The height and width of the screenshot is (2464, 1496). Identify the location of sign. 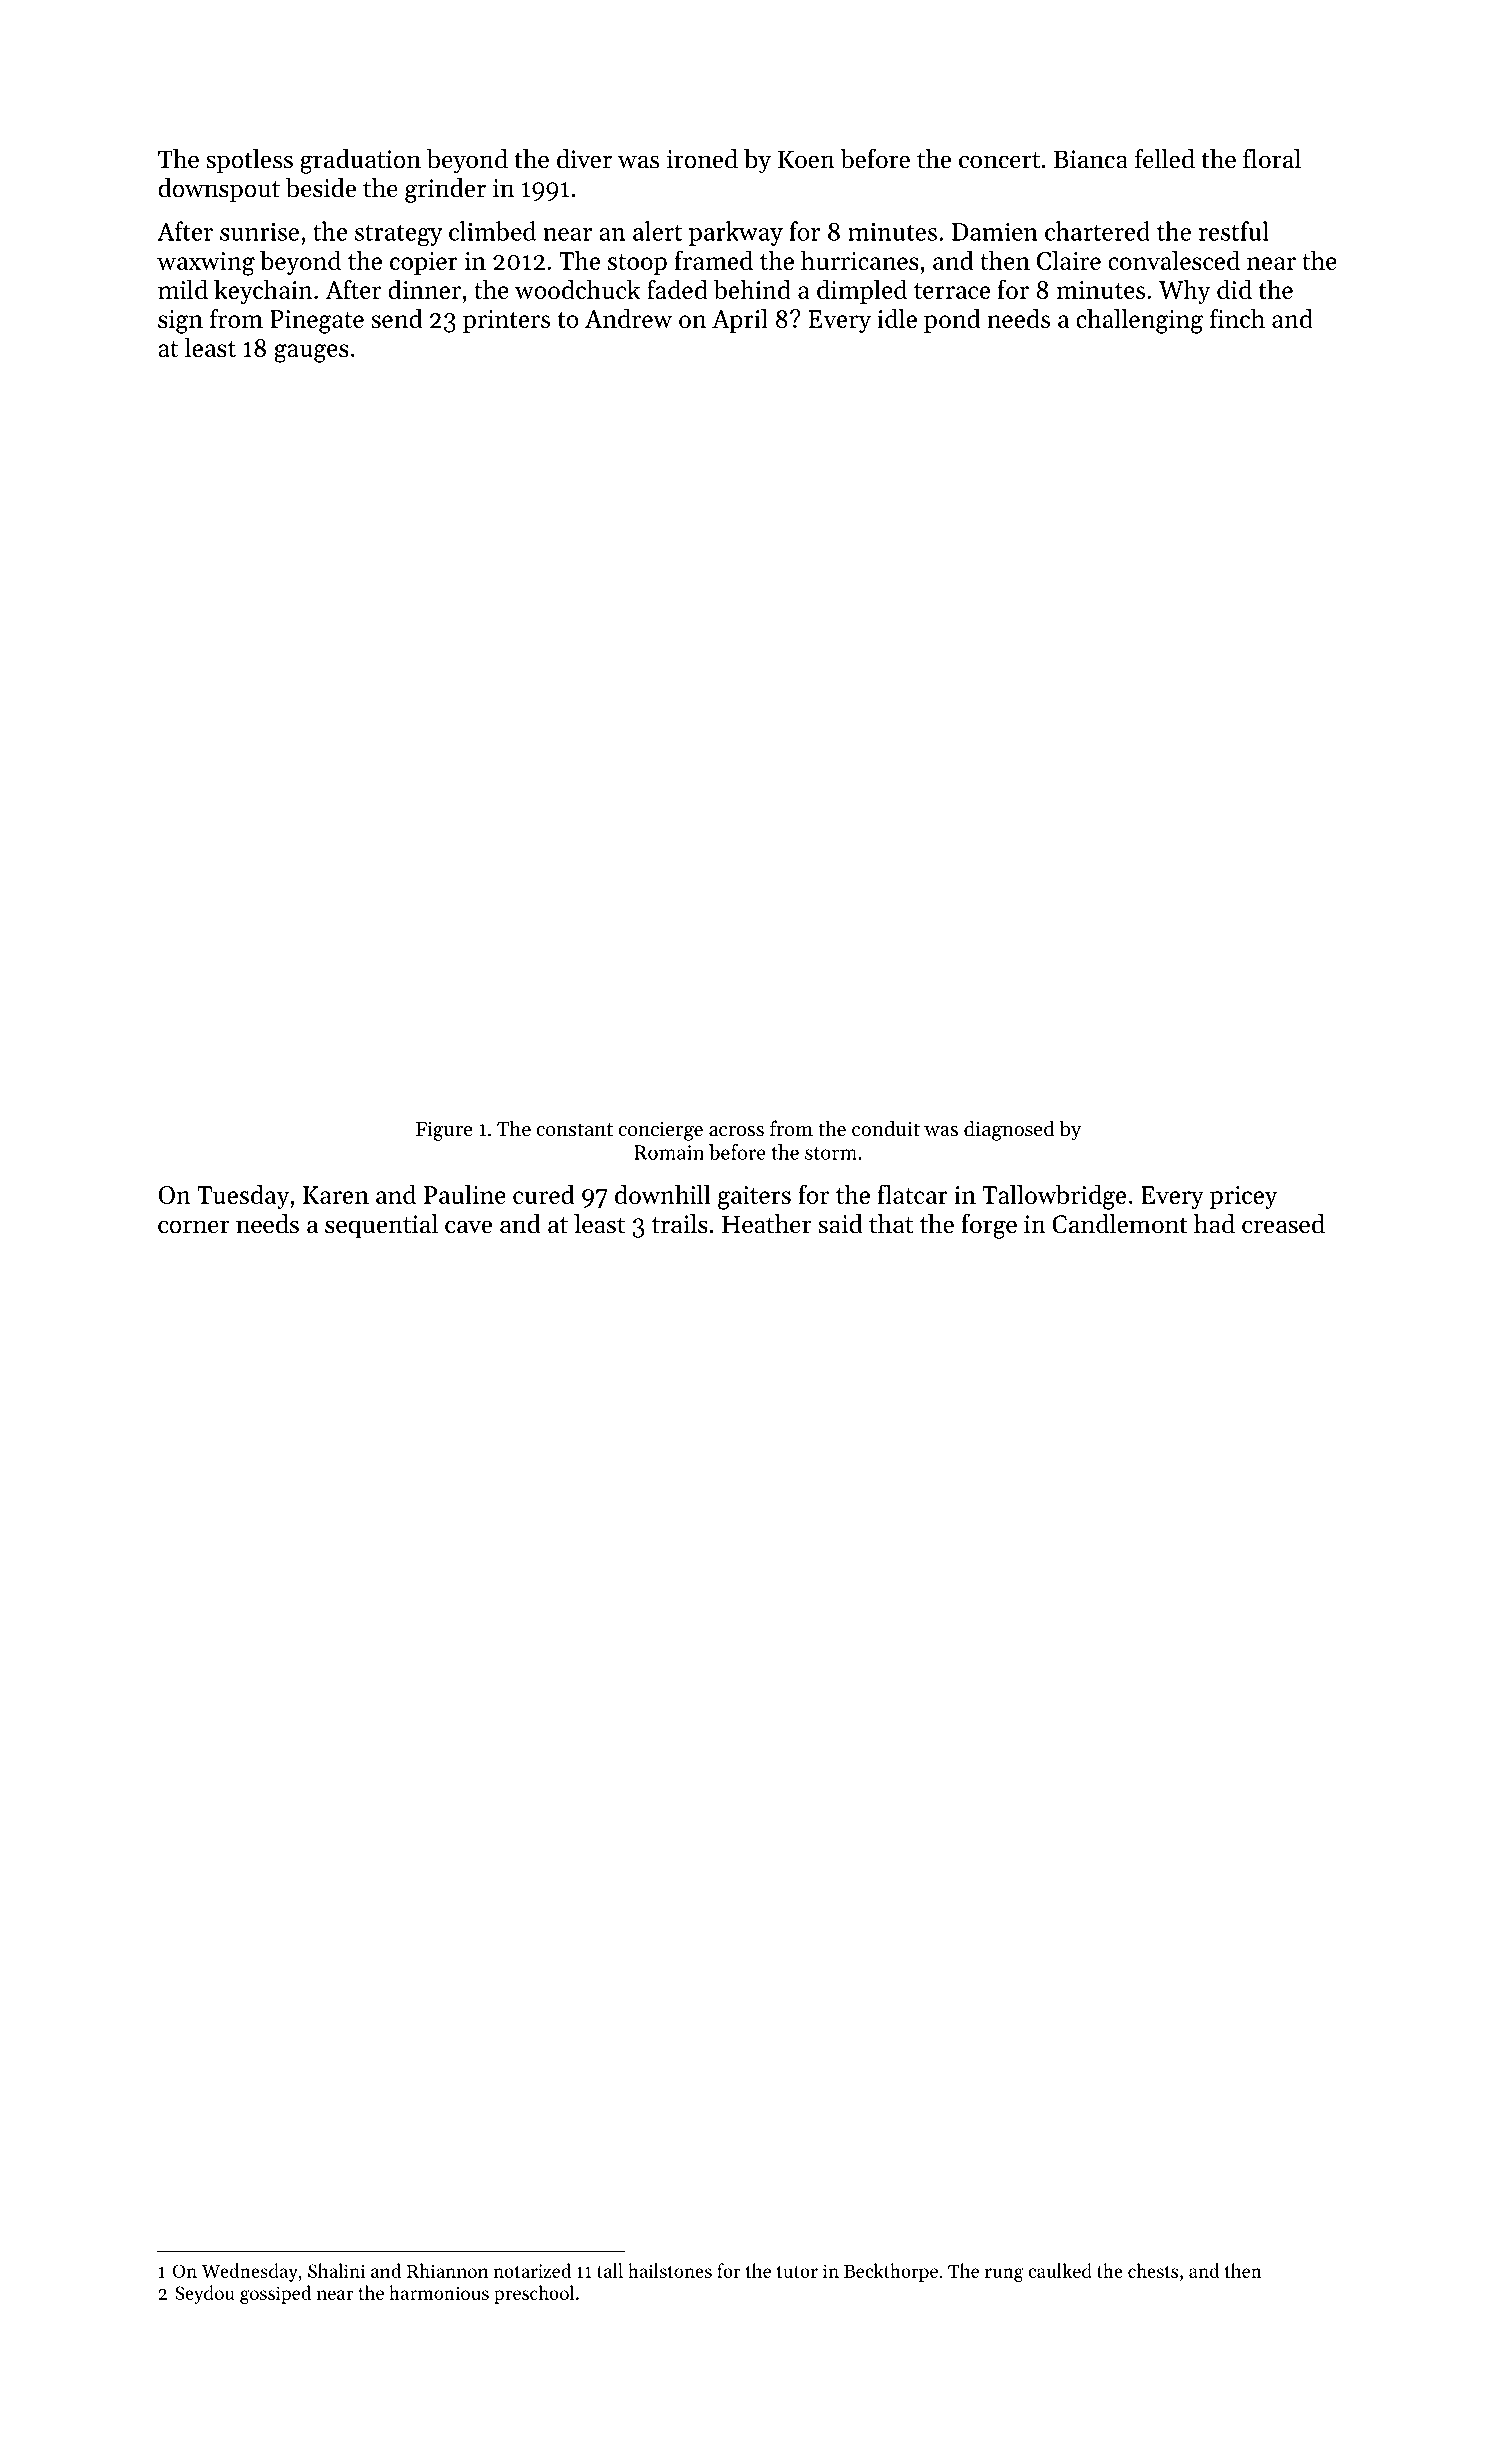
(180, 322).
